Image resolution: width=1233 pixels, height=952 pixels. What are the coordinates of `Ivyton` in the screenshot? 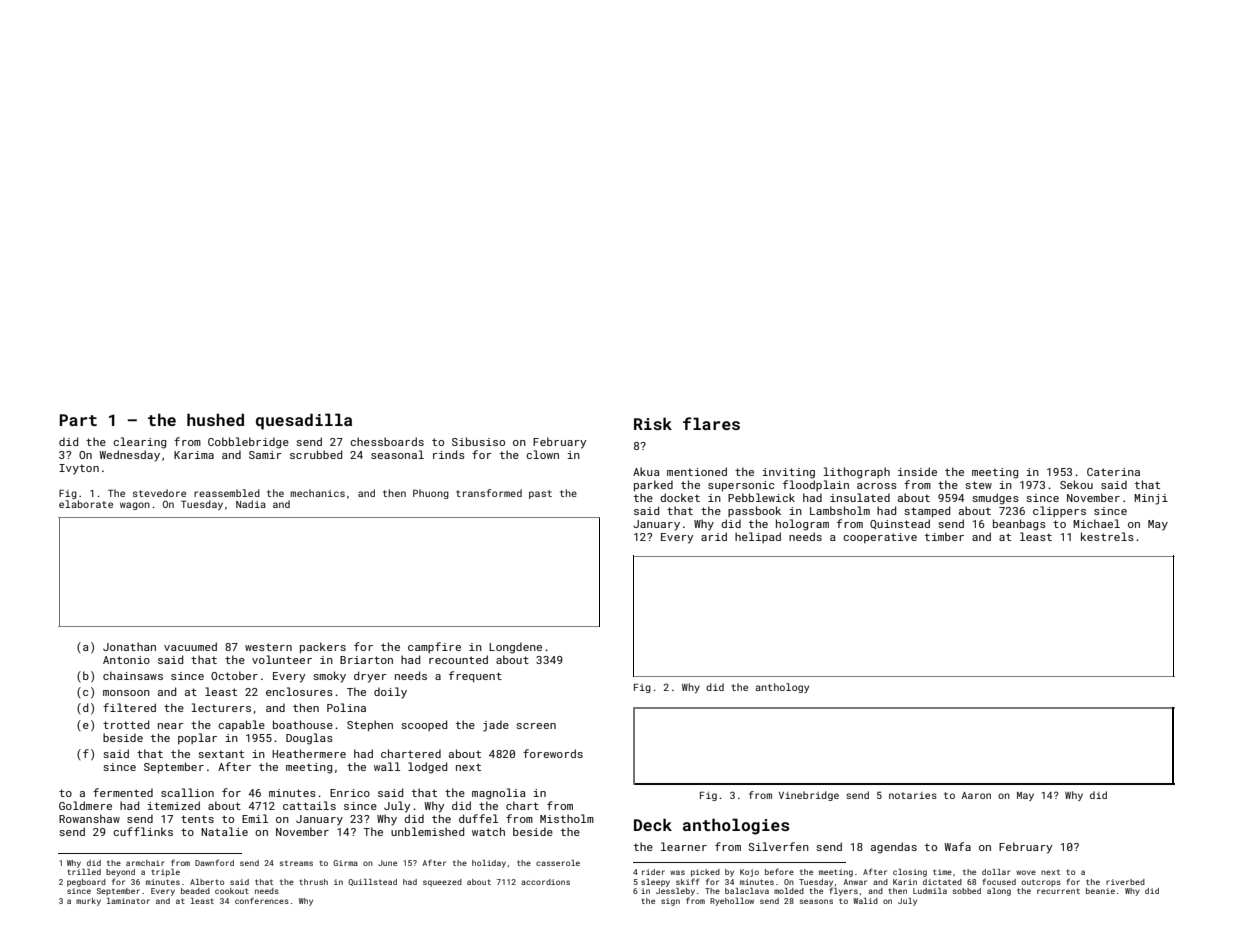 It's located at (79, 469).
